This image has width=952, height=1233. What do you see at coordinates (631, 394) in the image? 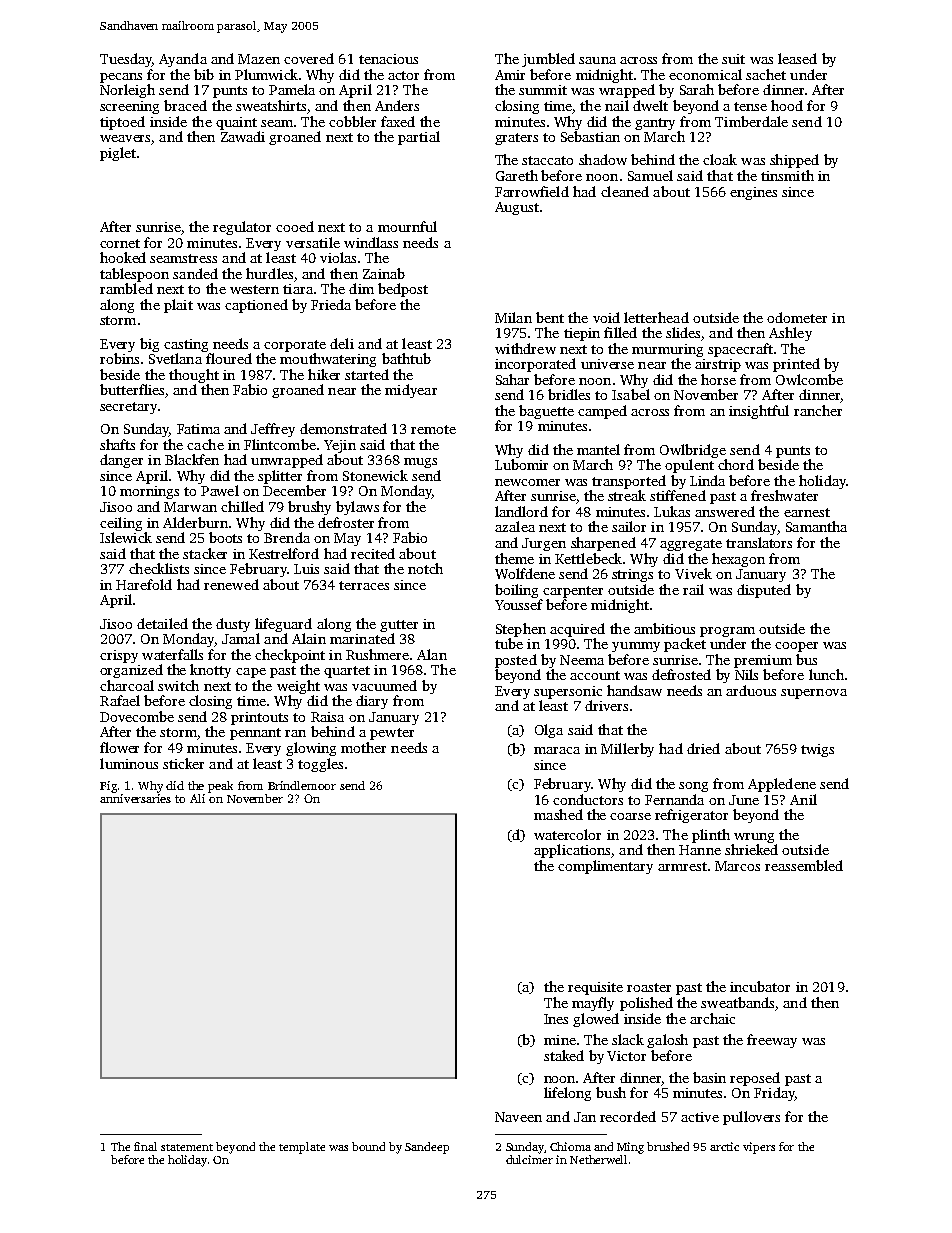
I see `Isabel` at bounding box center [631, 394].
